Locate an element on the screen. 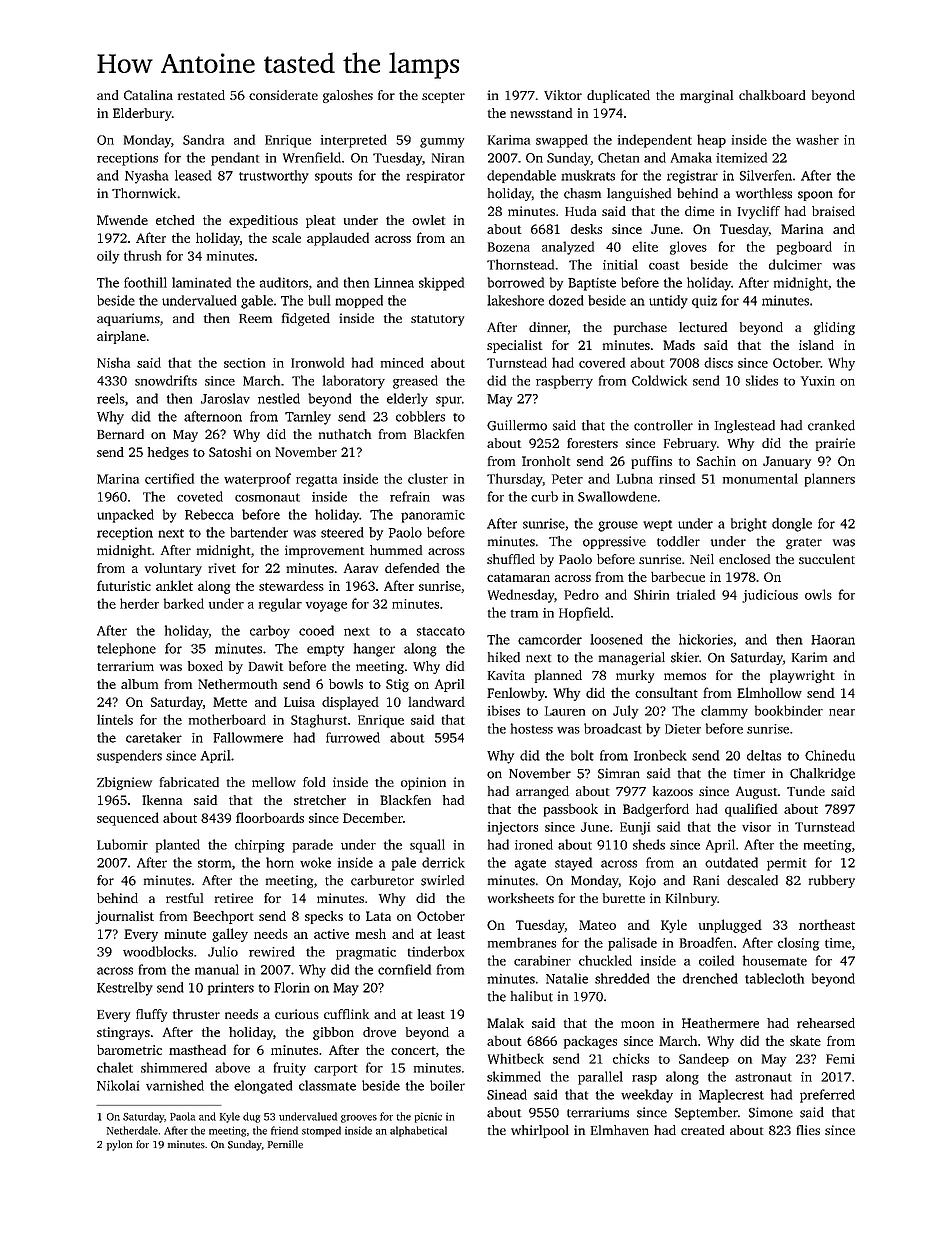 This screenshot has width=952, height=1233. chalet is located at coordinates (115, 1067).
